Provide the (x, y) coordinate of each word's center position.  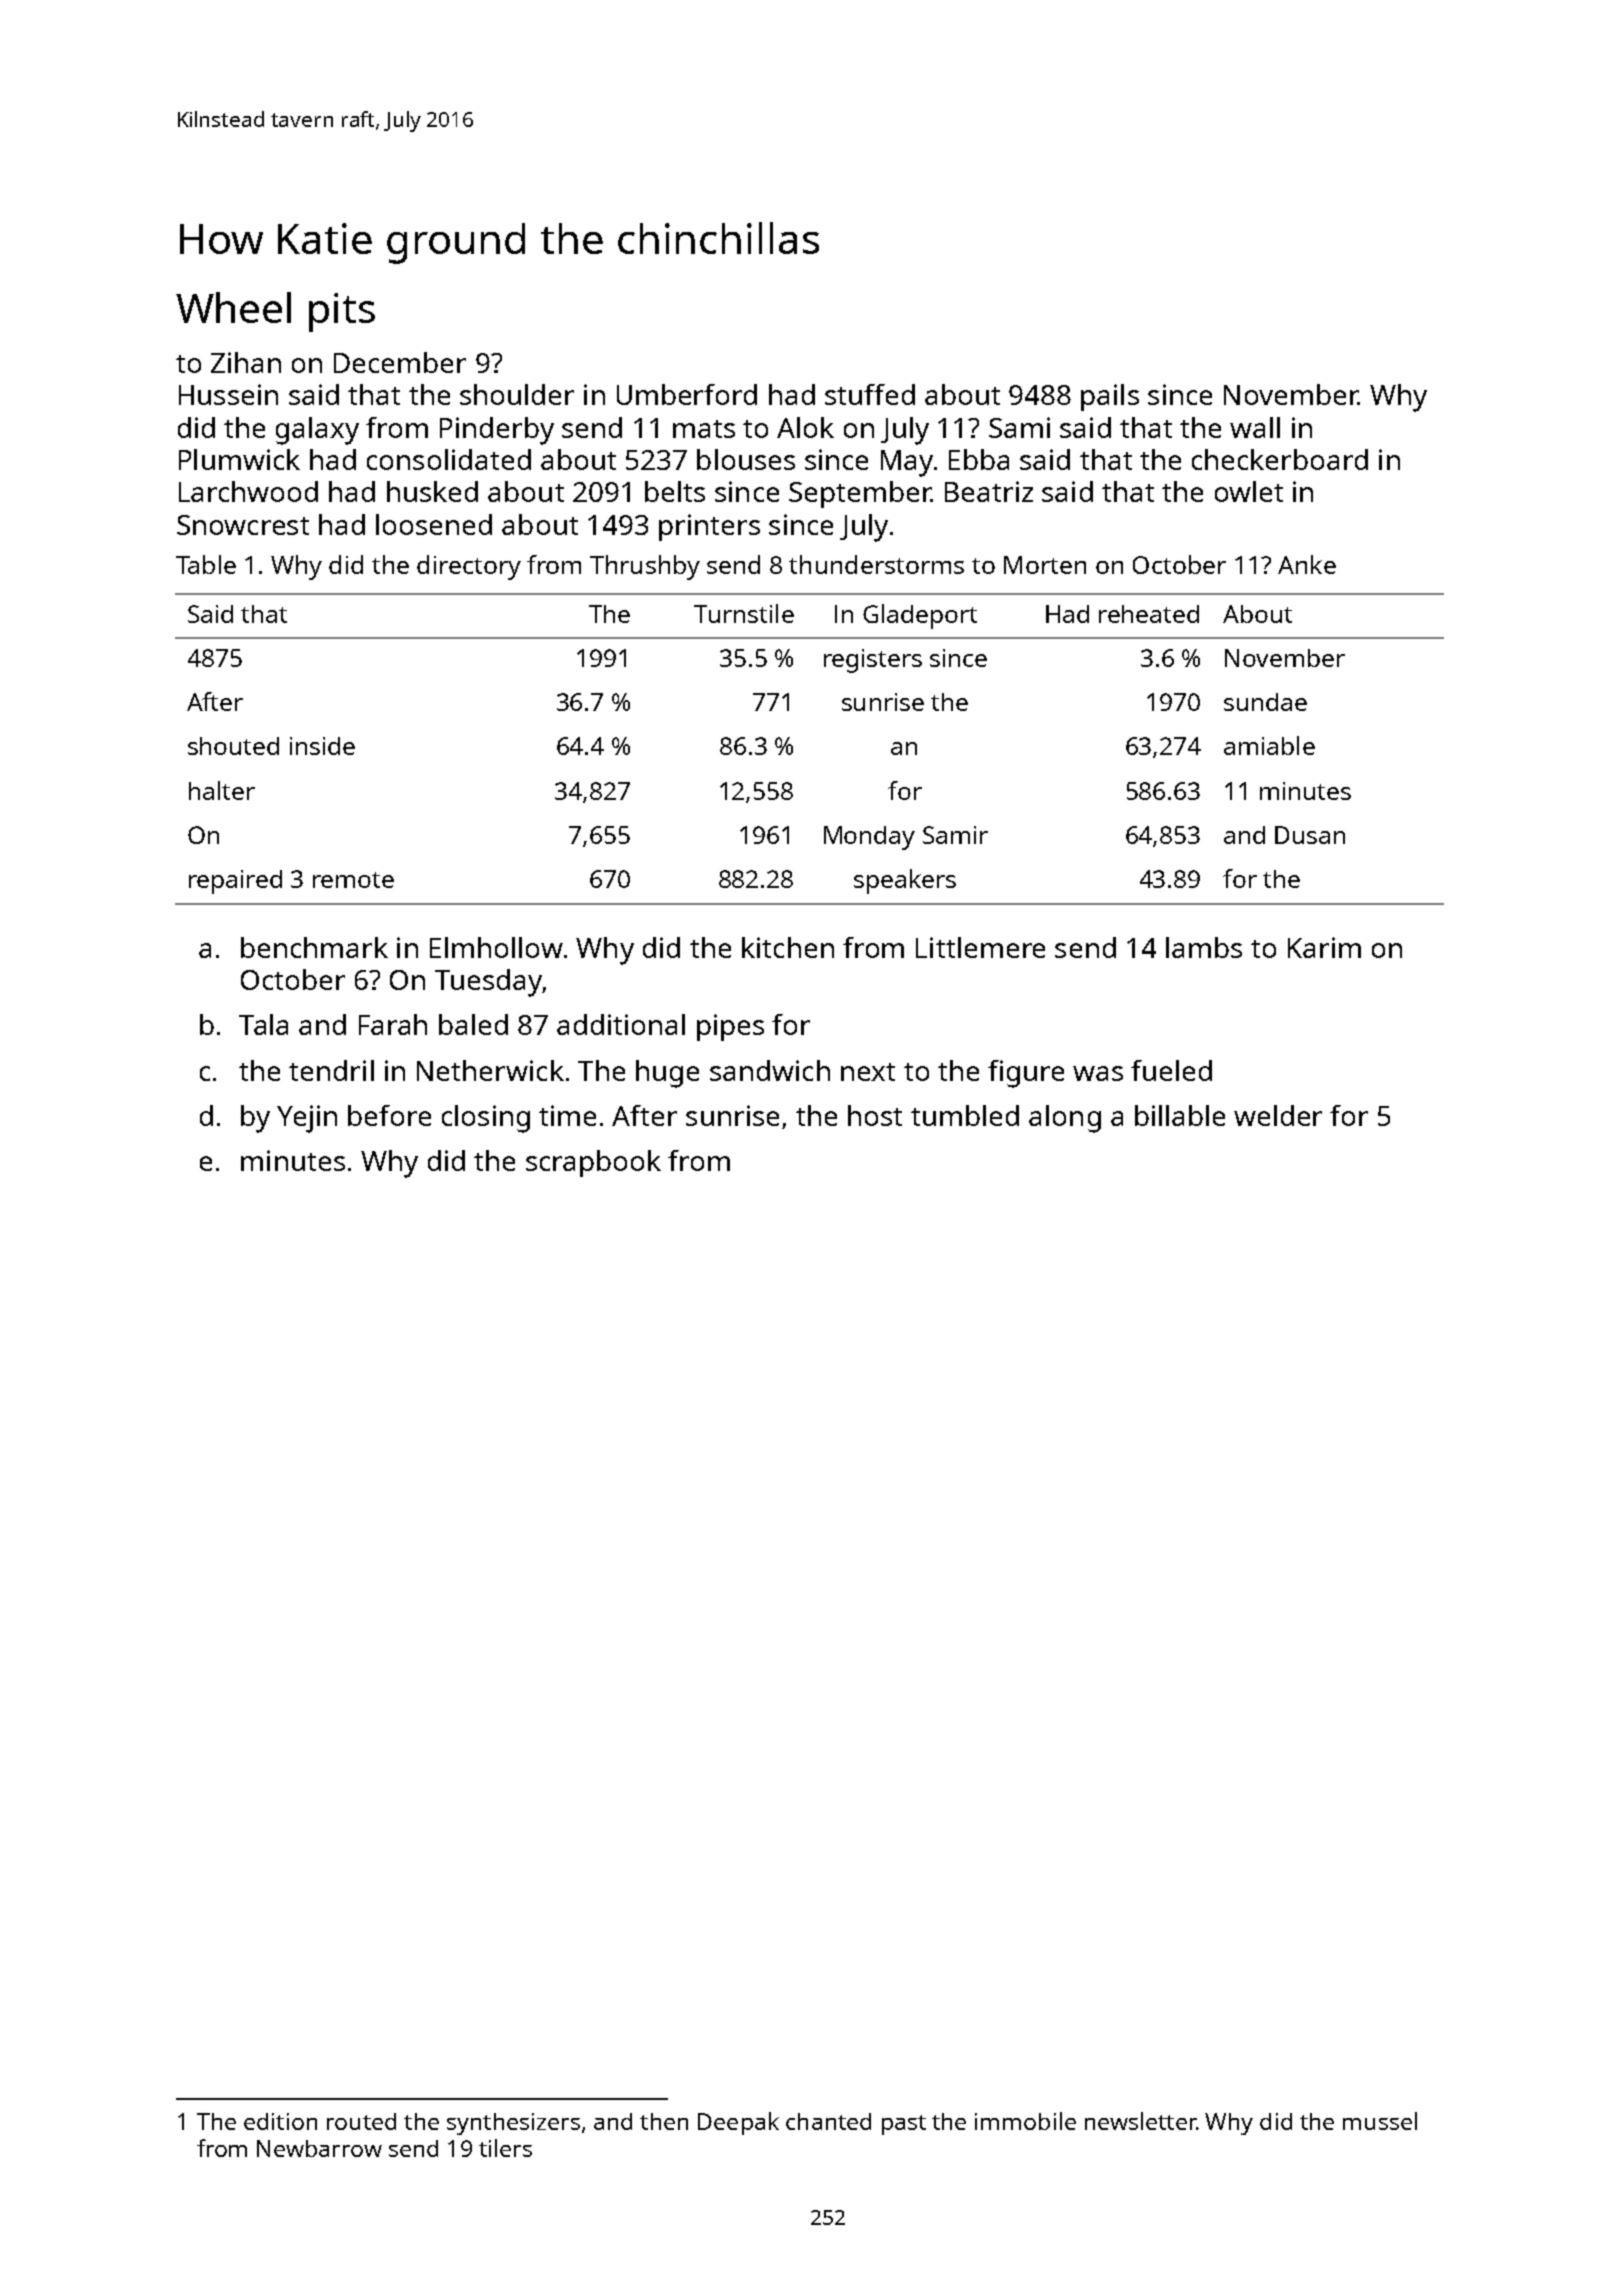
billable (1180, 1115)
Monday (869, 838)
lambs (1204, 947)
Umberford (687, 394)
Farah (393, 1024)
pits (342, 312)
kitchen (788, 947)
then (664, 2121)
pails (1110, 397)
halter (222, 790)
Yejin (307, 1119)
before (389, 1115)
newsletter (1140, 2121)
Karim (1324, 947)
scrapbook (593, 1163)
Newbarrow (319, 2148)
